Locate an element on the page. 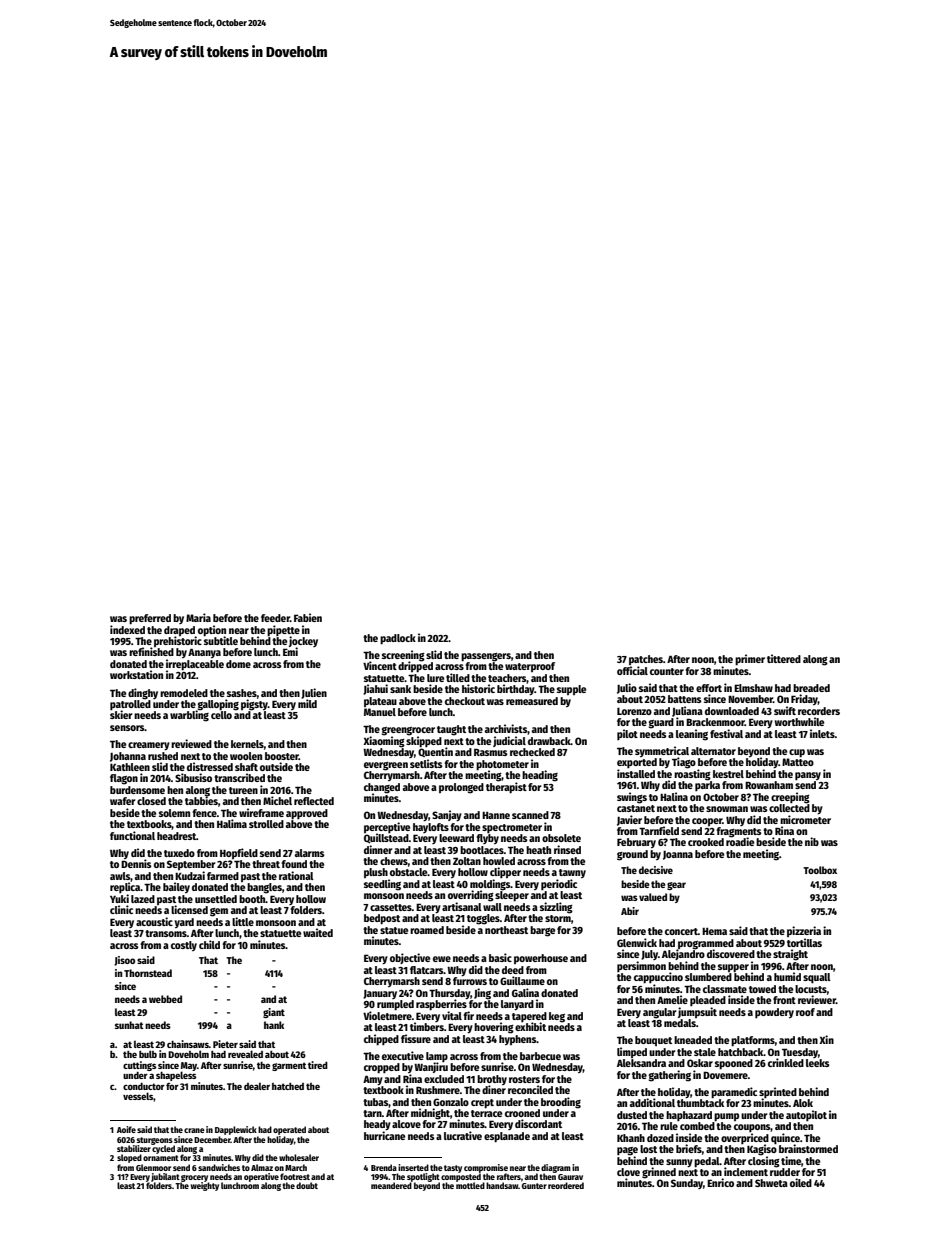  chainsaws is located at coordinates (188, 1044).
